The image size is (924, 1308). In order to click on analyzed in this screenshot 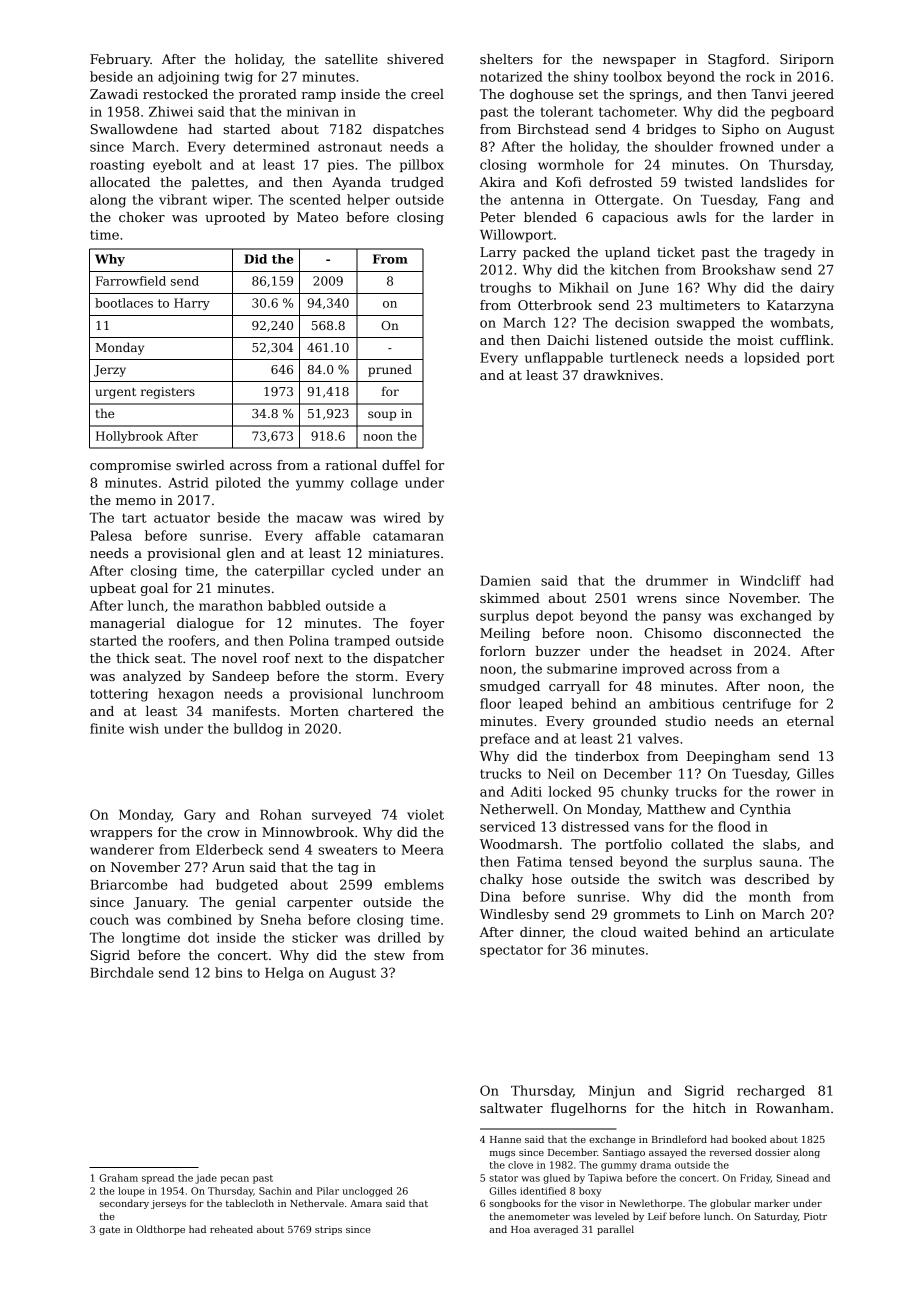, I will do `click(152, 677)`.
